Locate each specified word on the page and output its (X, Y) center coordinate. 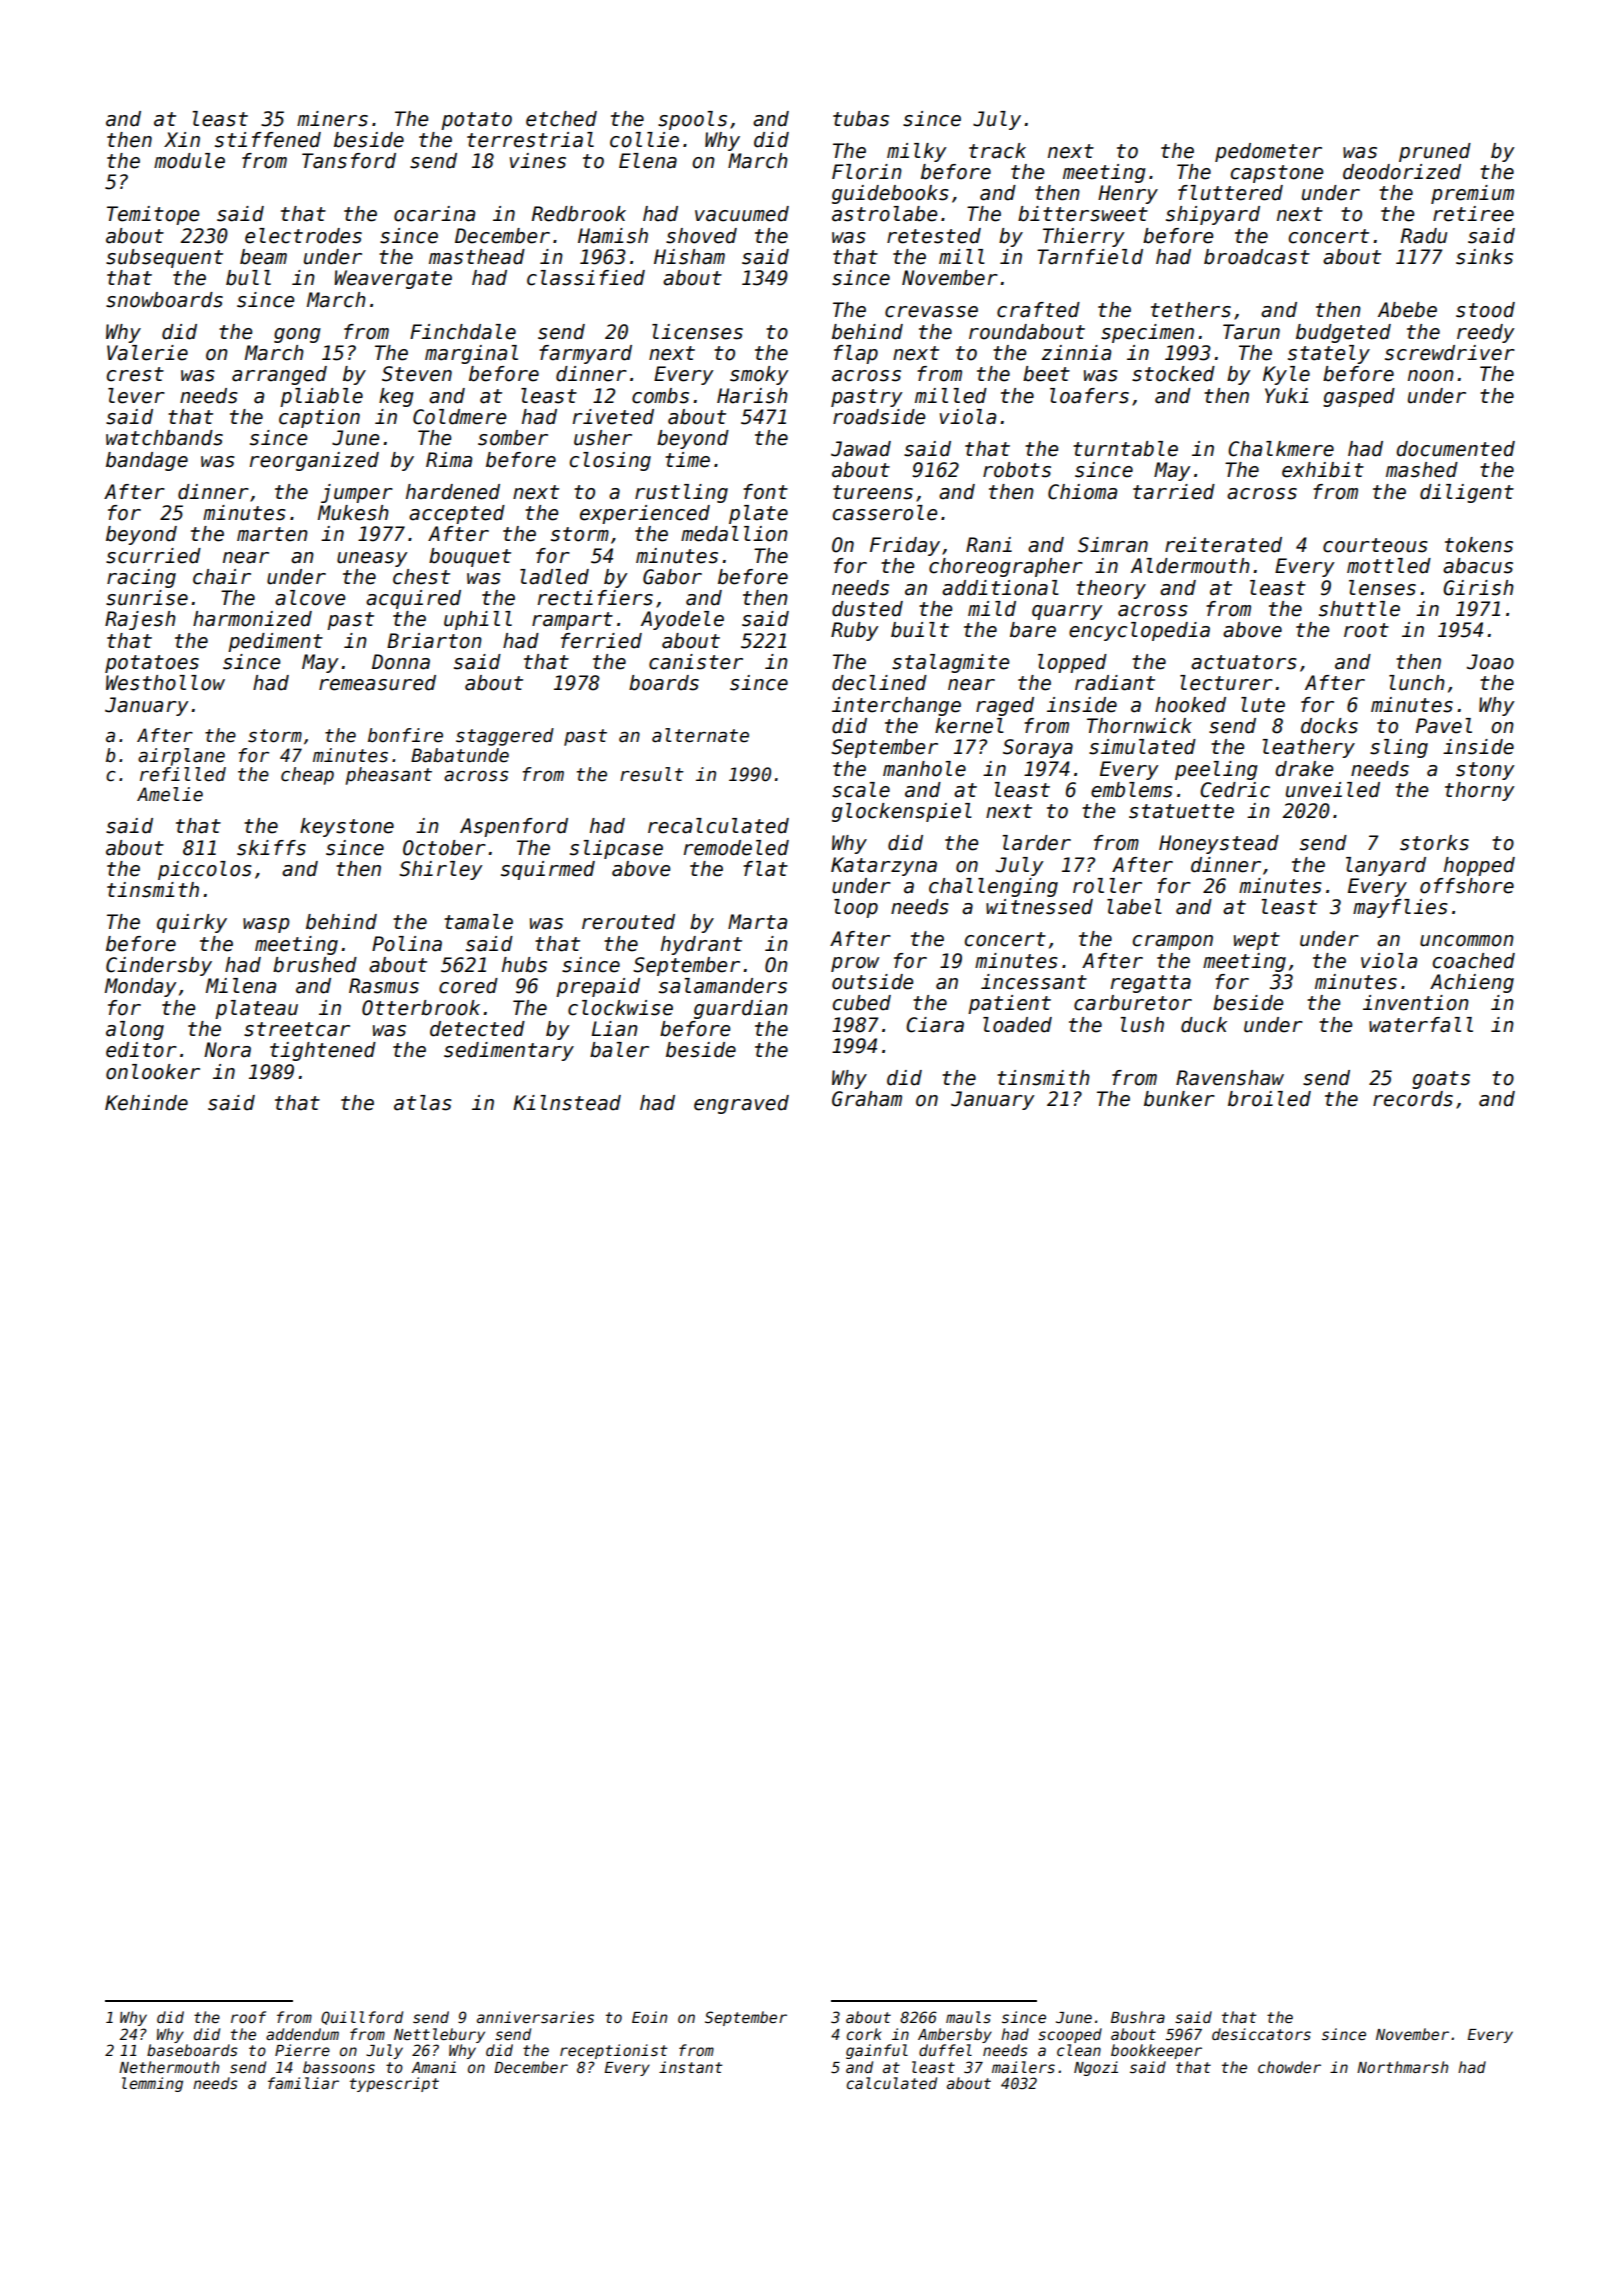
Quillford (362, 2018)
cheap (307, 776)
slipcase (616, 849)
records (1413, 1099)
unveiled (1333, 790)
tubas (861, 119)
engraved (741, 1104)
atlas (423, 1103)
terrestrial (530, 140)
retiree (1473, 214)
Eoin (649, 2017)
